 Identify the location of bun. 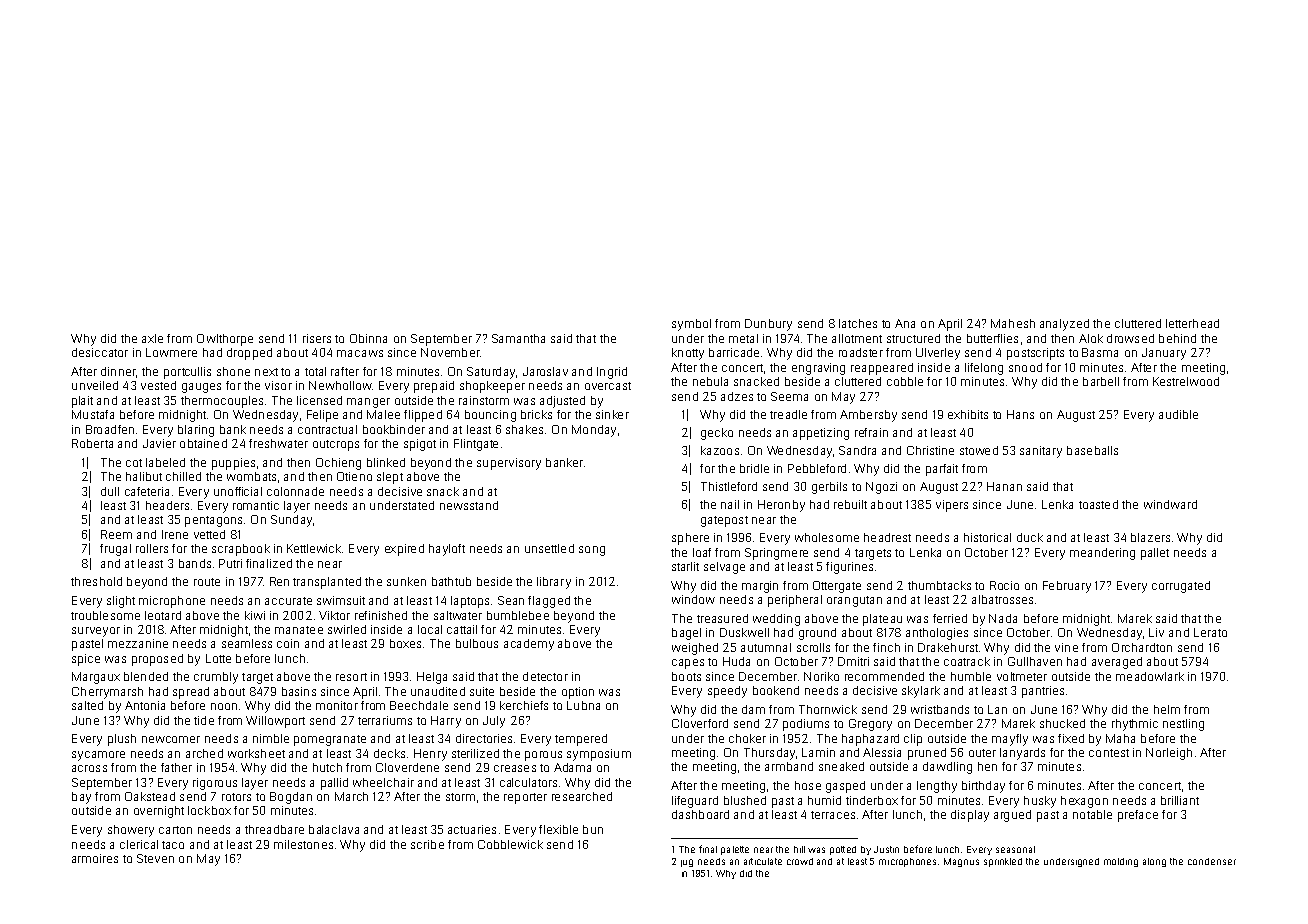
(593, 829).
